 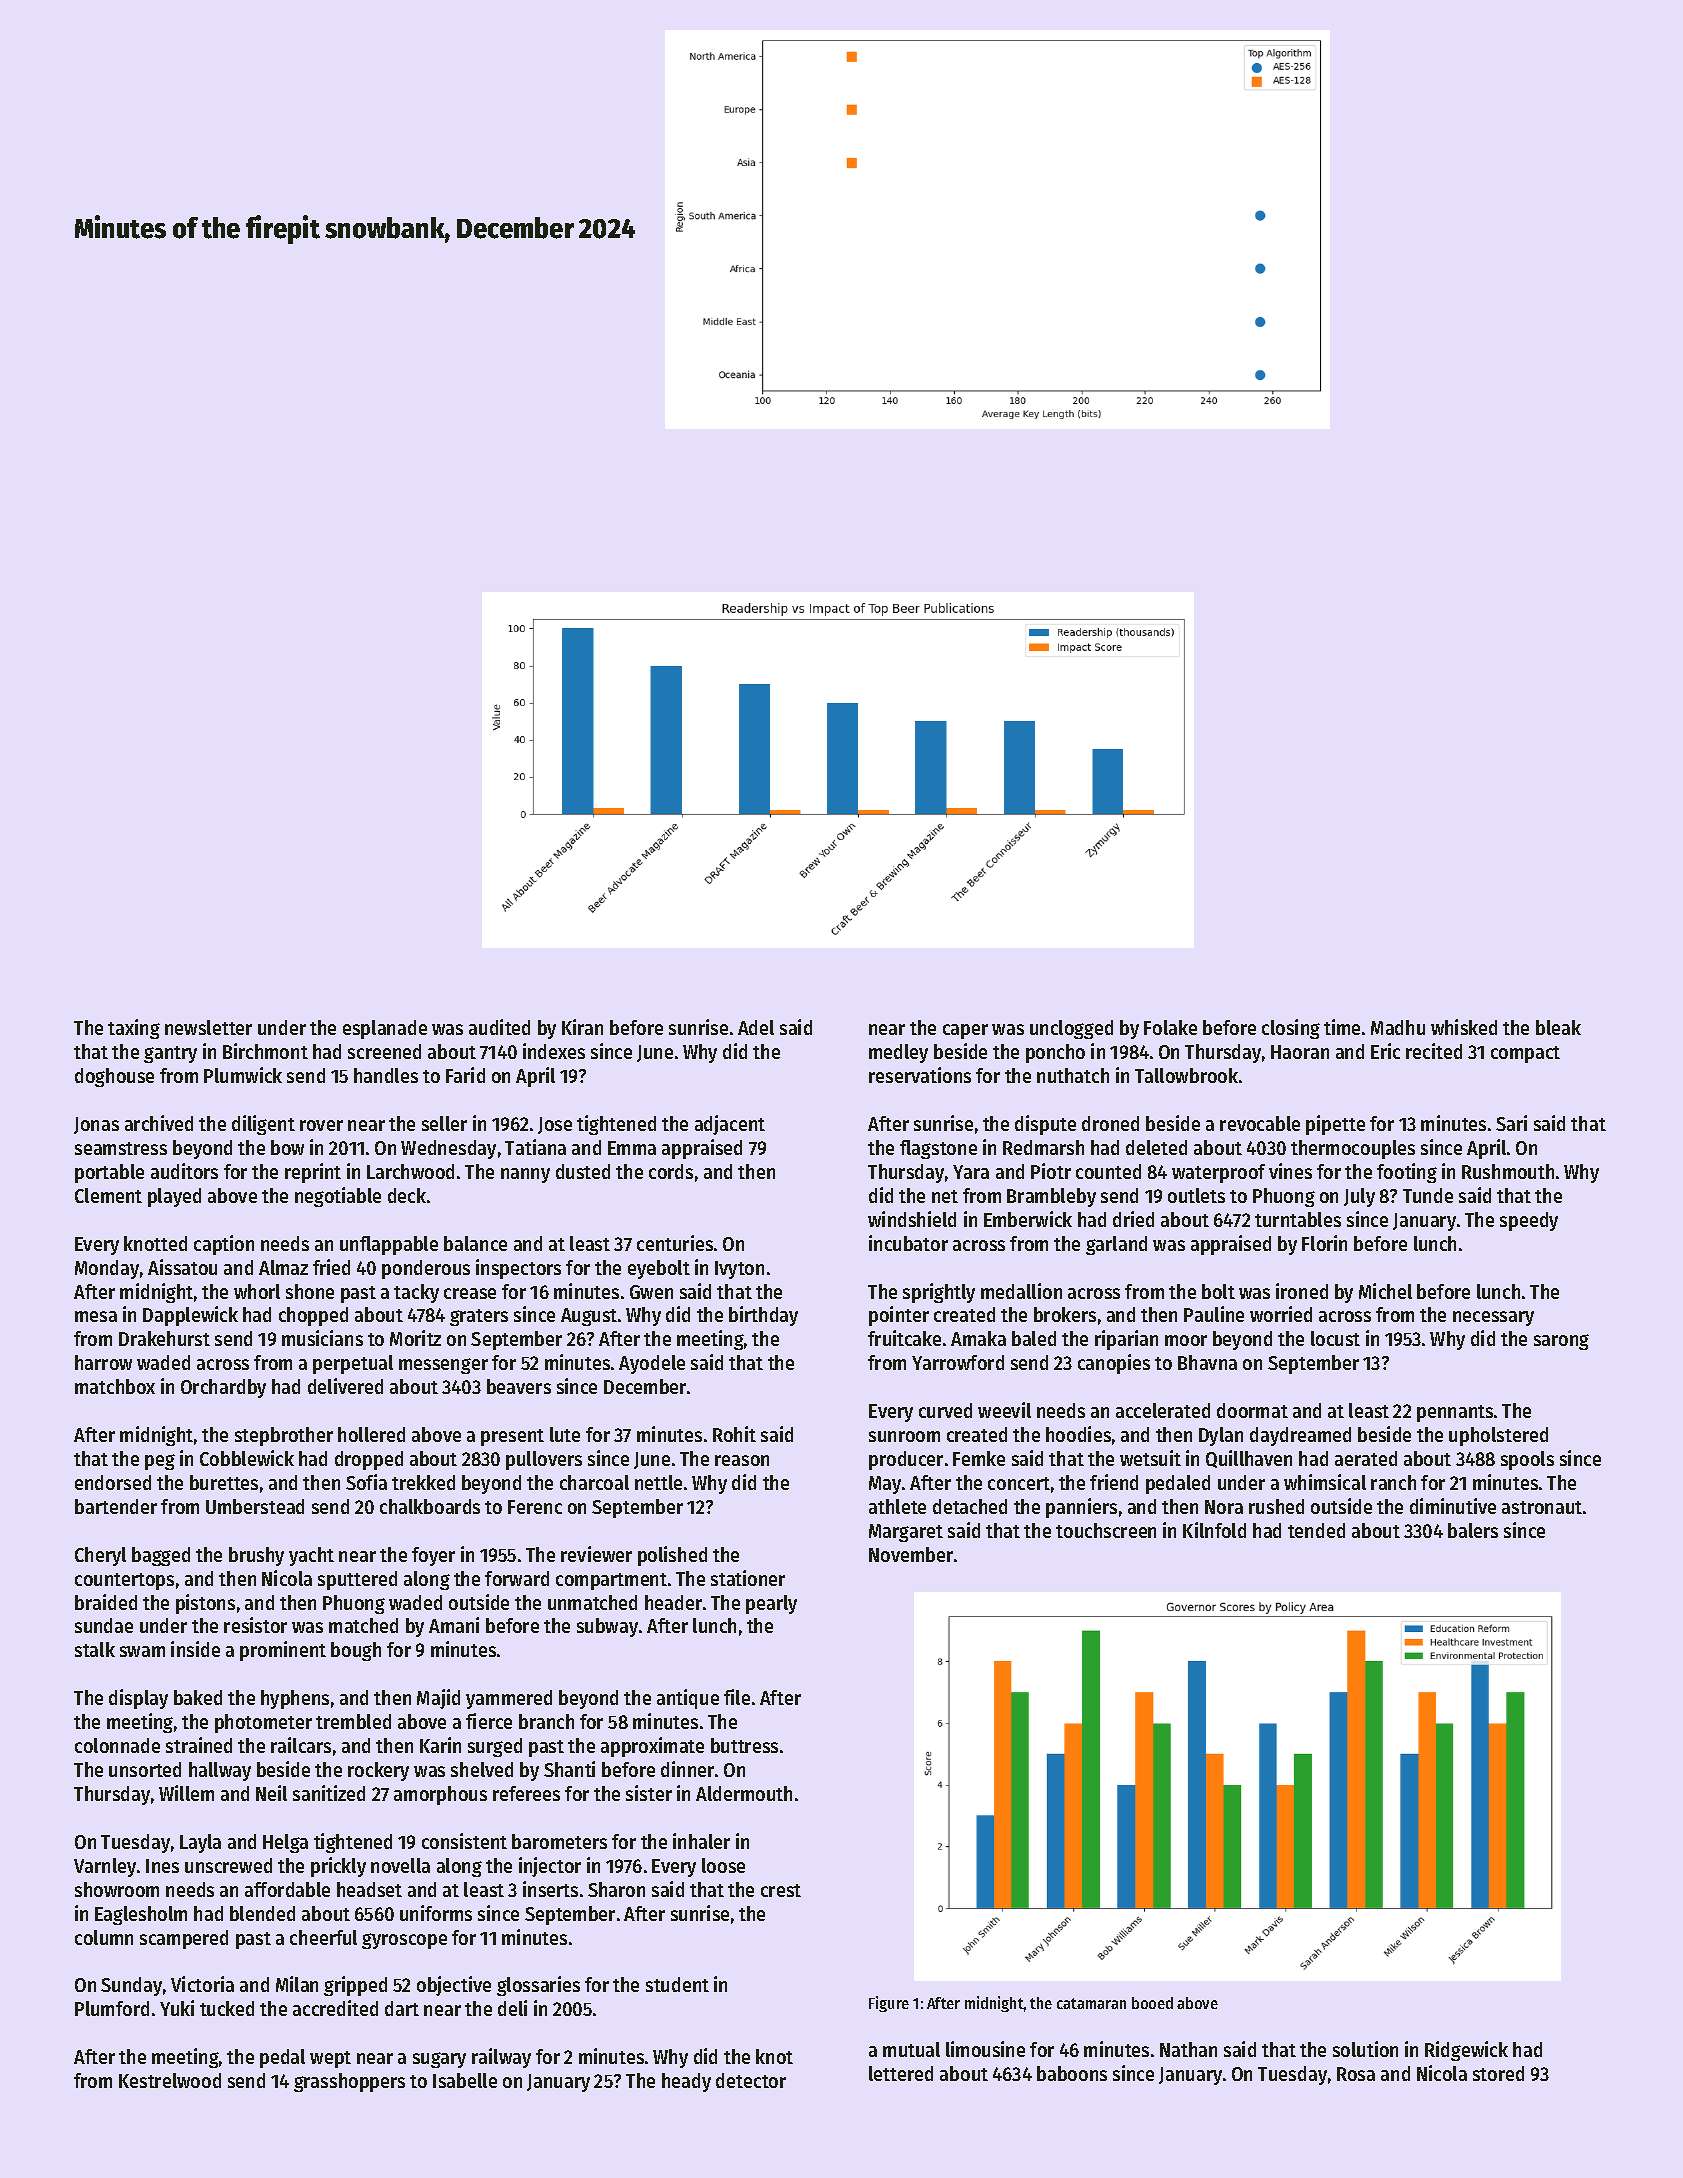 I want to click on inside, so click(x=195, y=1649).
